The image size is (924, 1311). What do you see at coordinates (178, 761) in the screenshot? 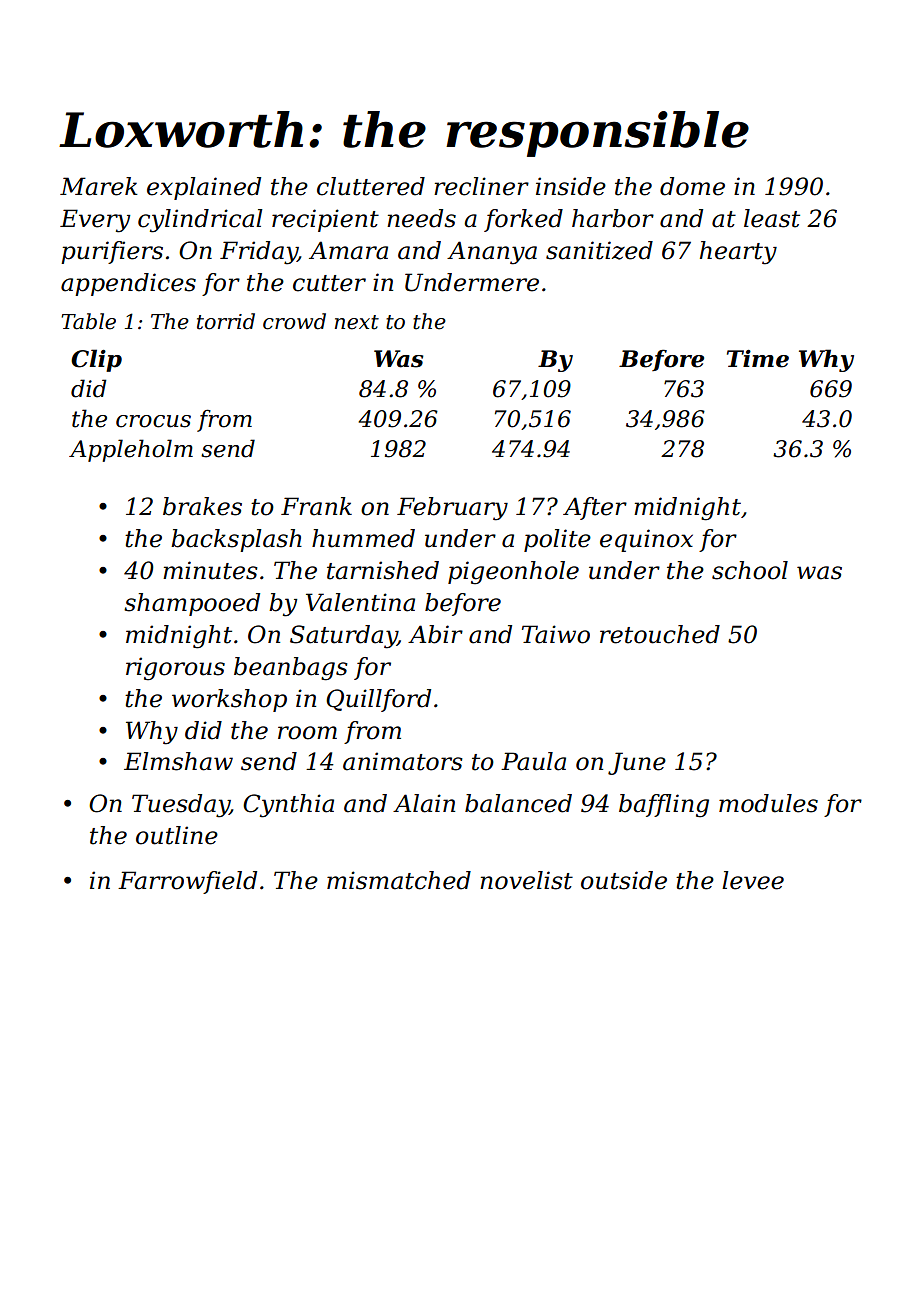
I see `Elmshaw` at bounding box center [178, 761].
